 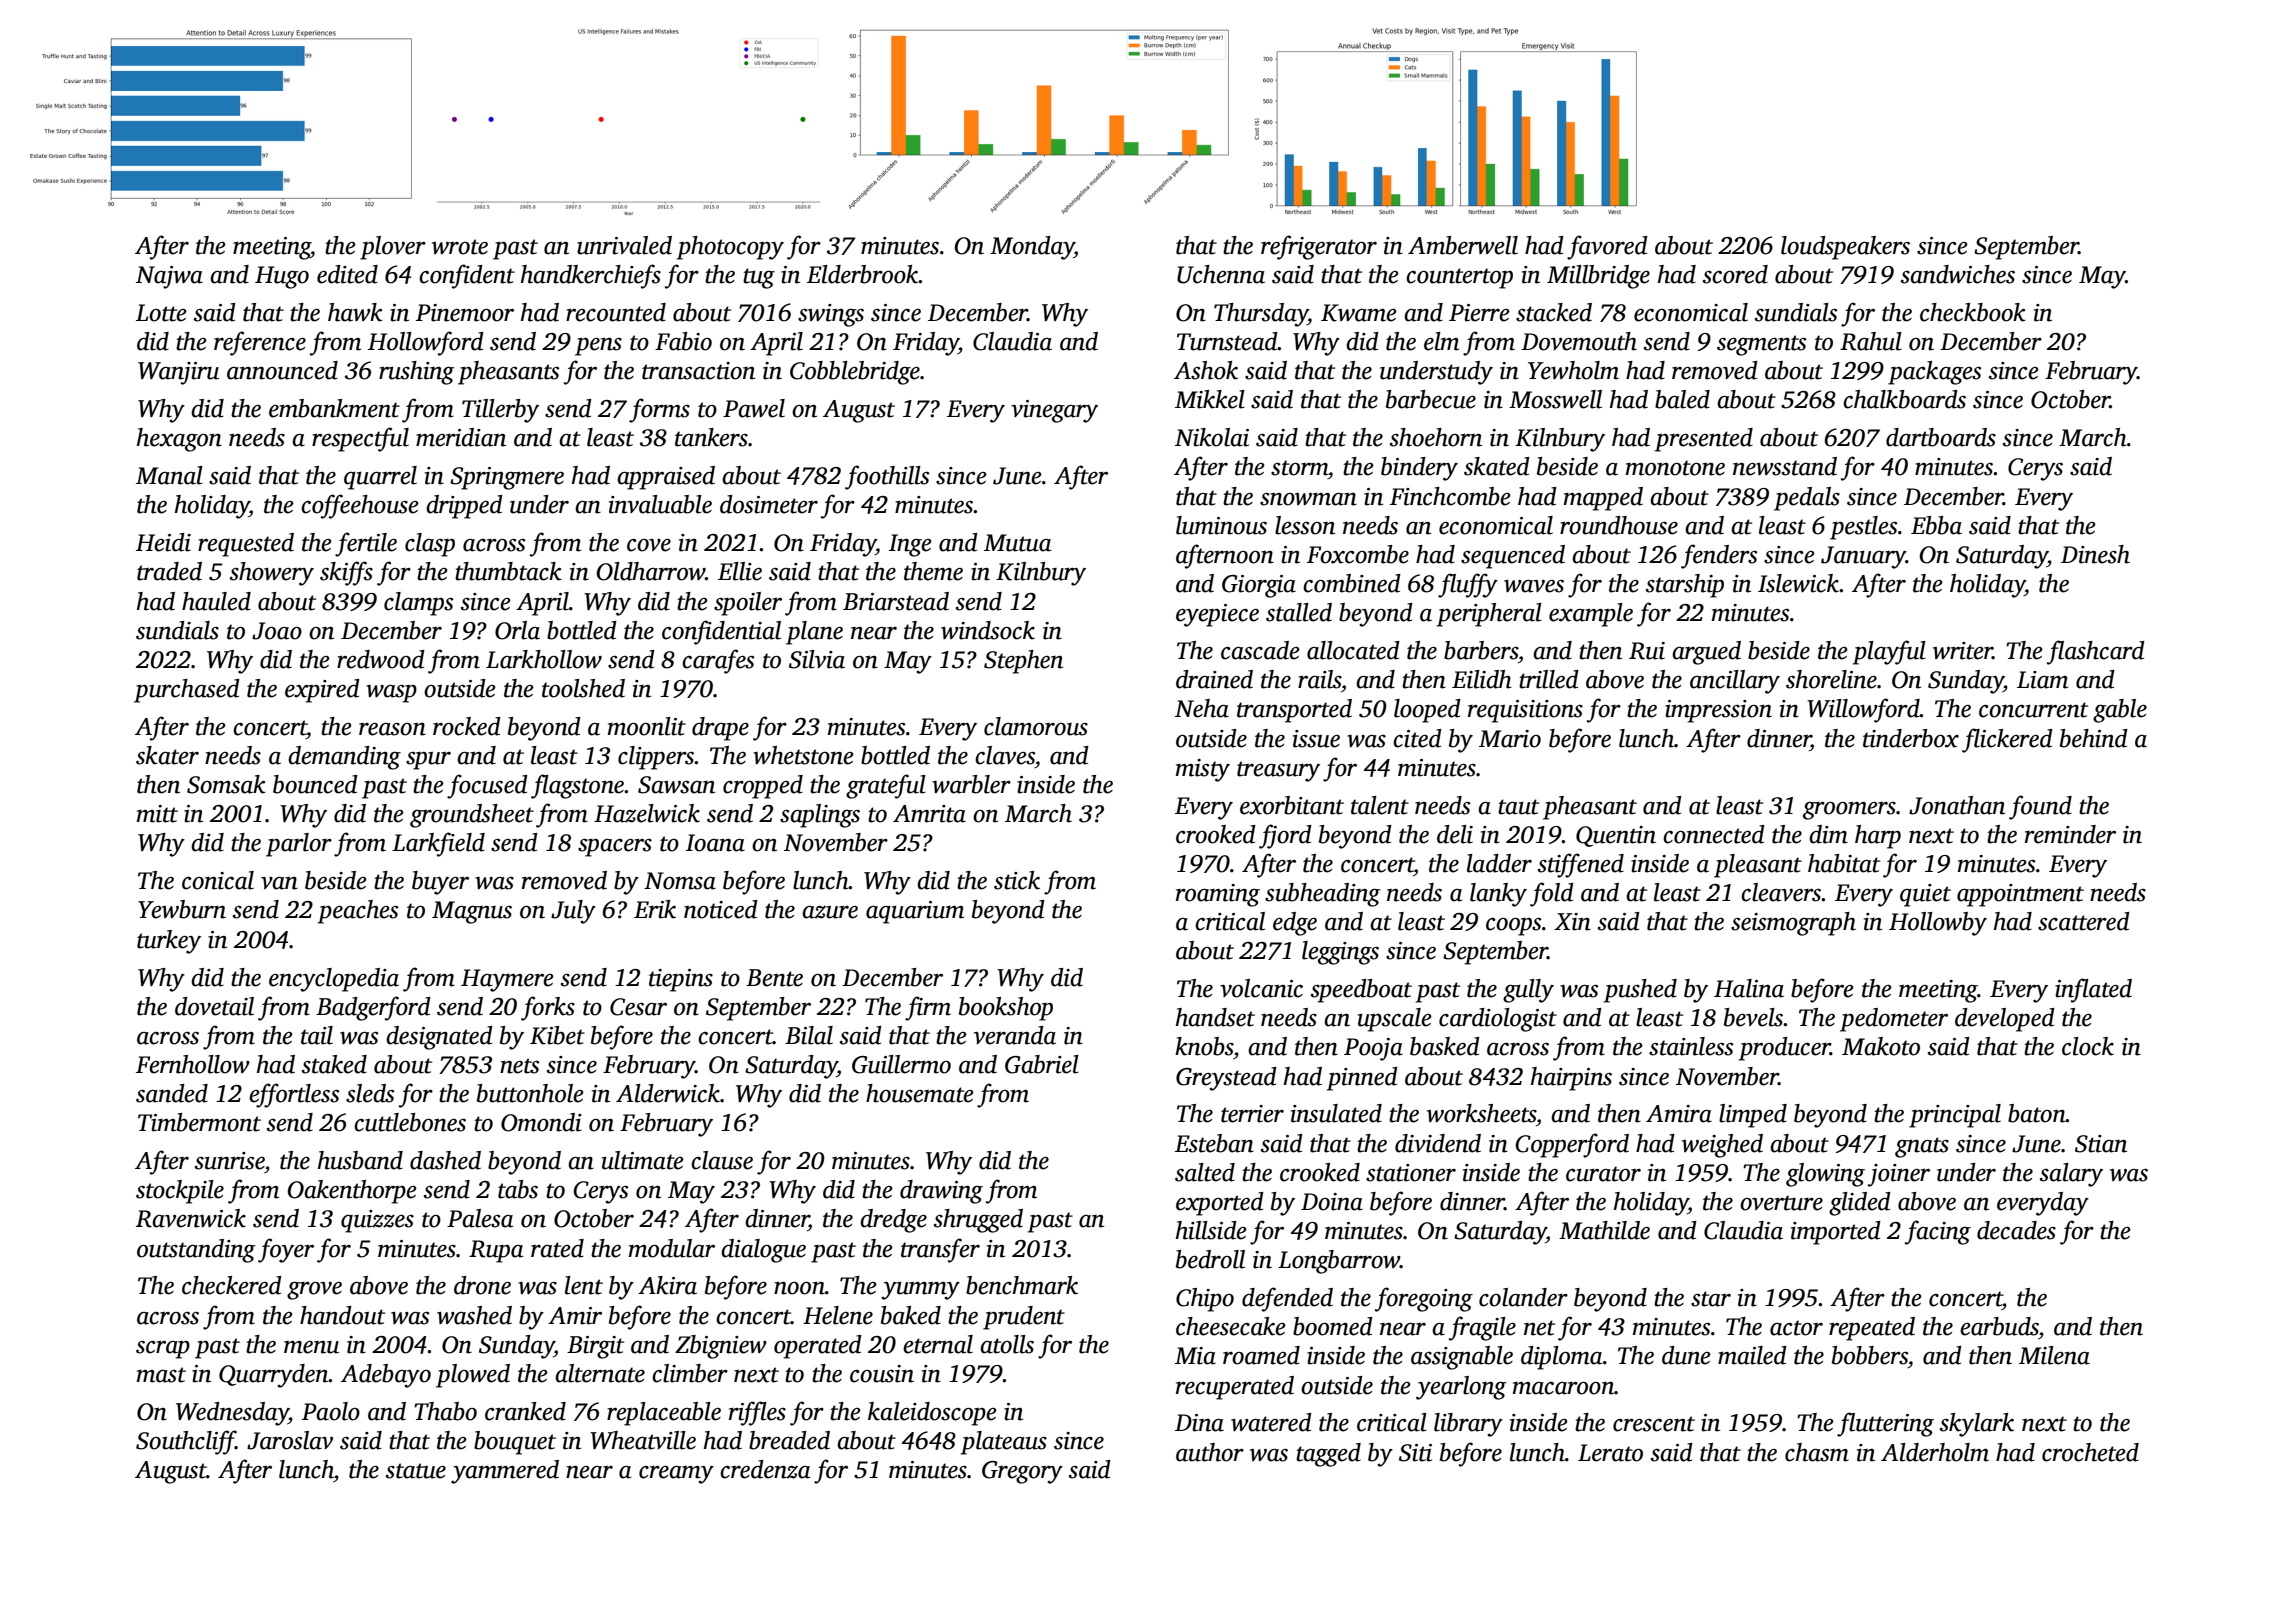 What do you see at coordinates (416, 1471) in the image?
I see `statue` at bounding box center [416, 1471].
